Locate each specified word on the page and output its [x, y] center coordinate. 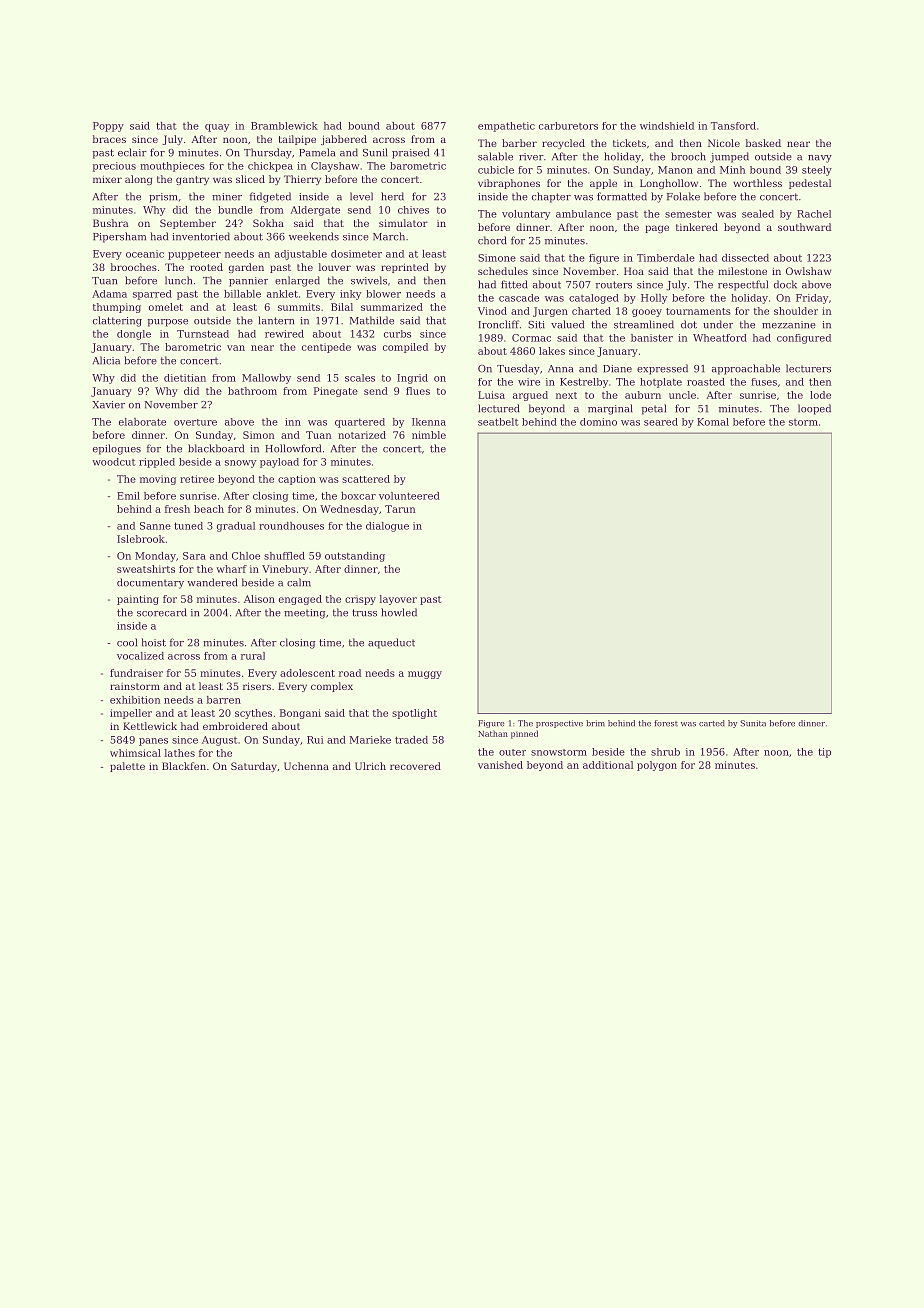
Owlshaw [809, 271]
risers [257, 686]
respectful [743, 285]
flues [418, 391]
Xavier [108, 405]
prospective [559, 724]
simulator [403, 223]
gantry [192, 180]
